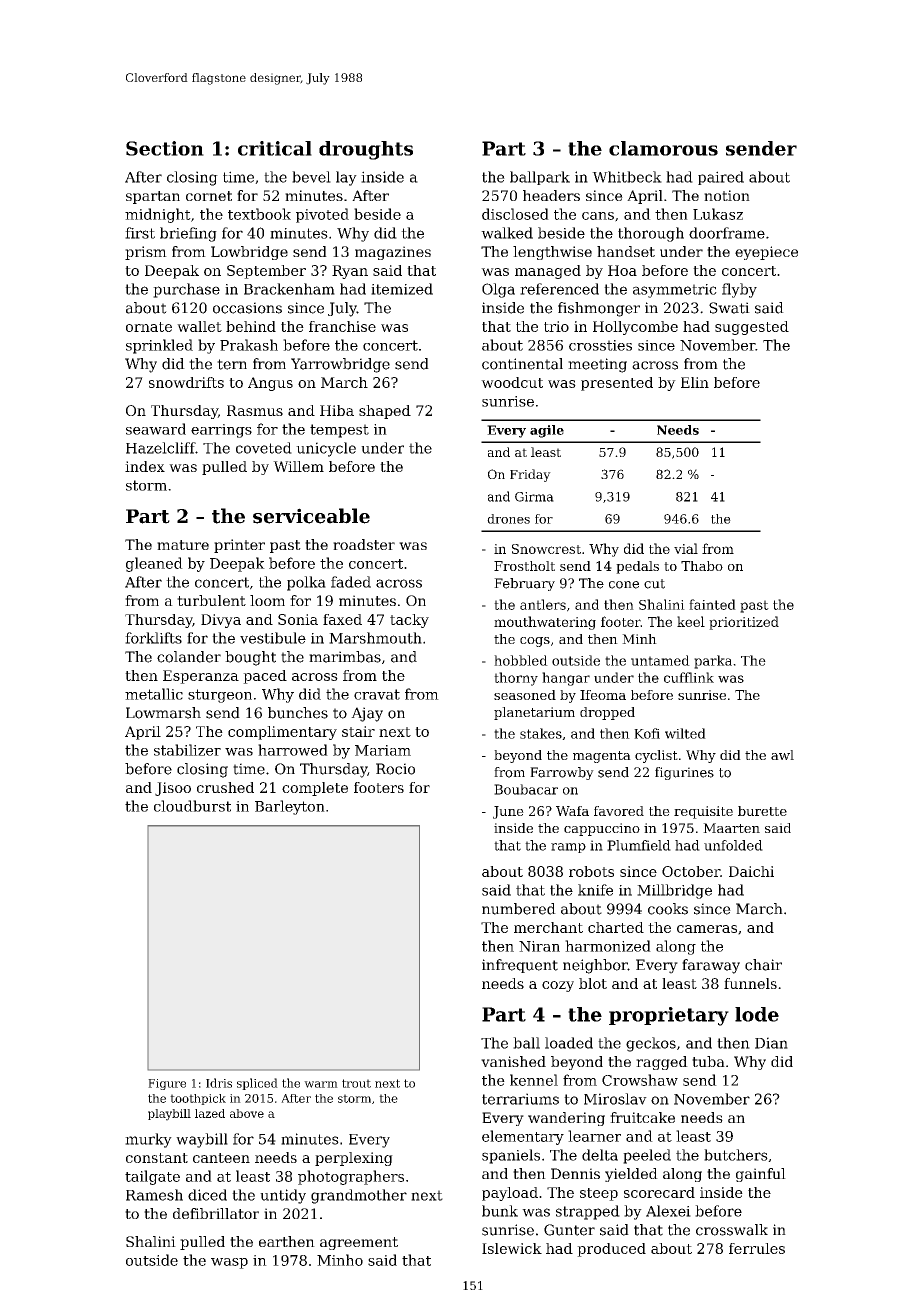 This screenshot has width=924, height=1314. I want to click on droughts, so click(366, 150).
